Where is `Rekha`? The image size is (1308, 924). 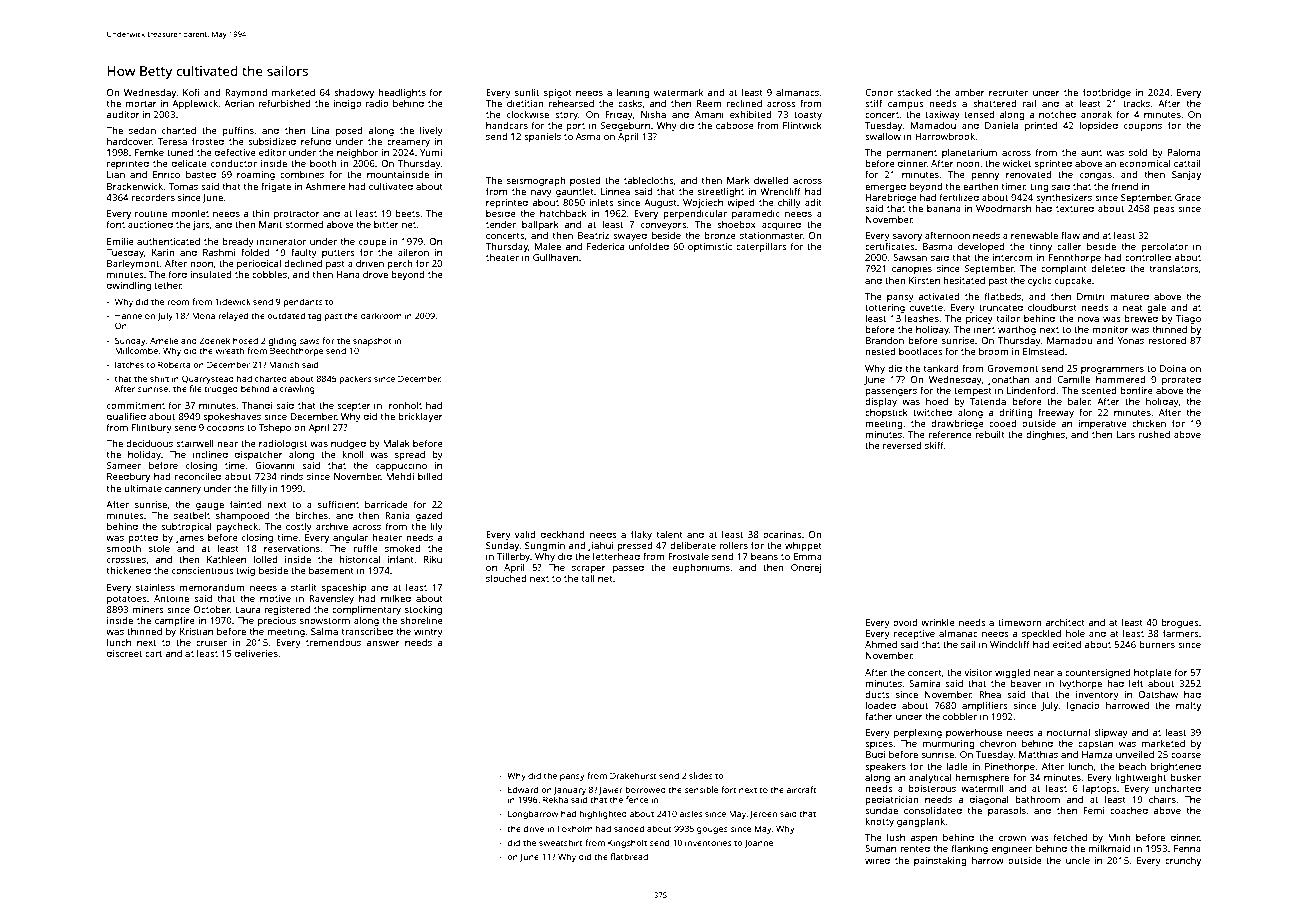
Rekha is located at coordinates (555, 799).
